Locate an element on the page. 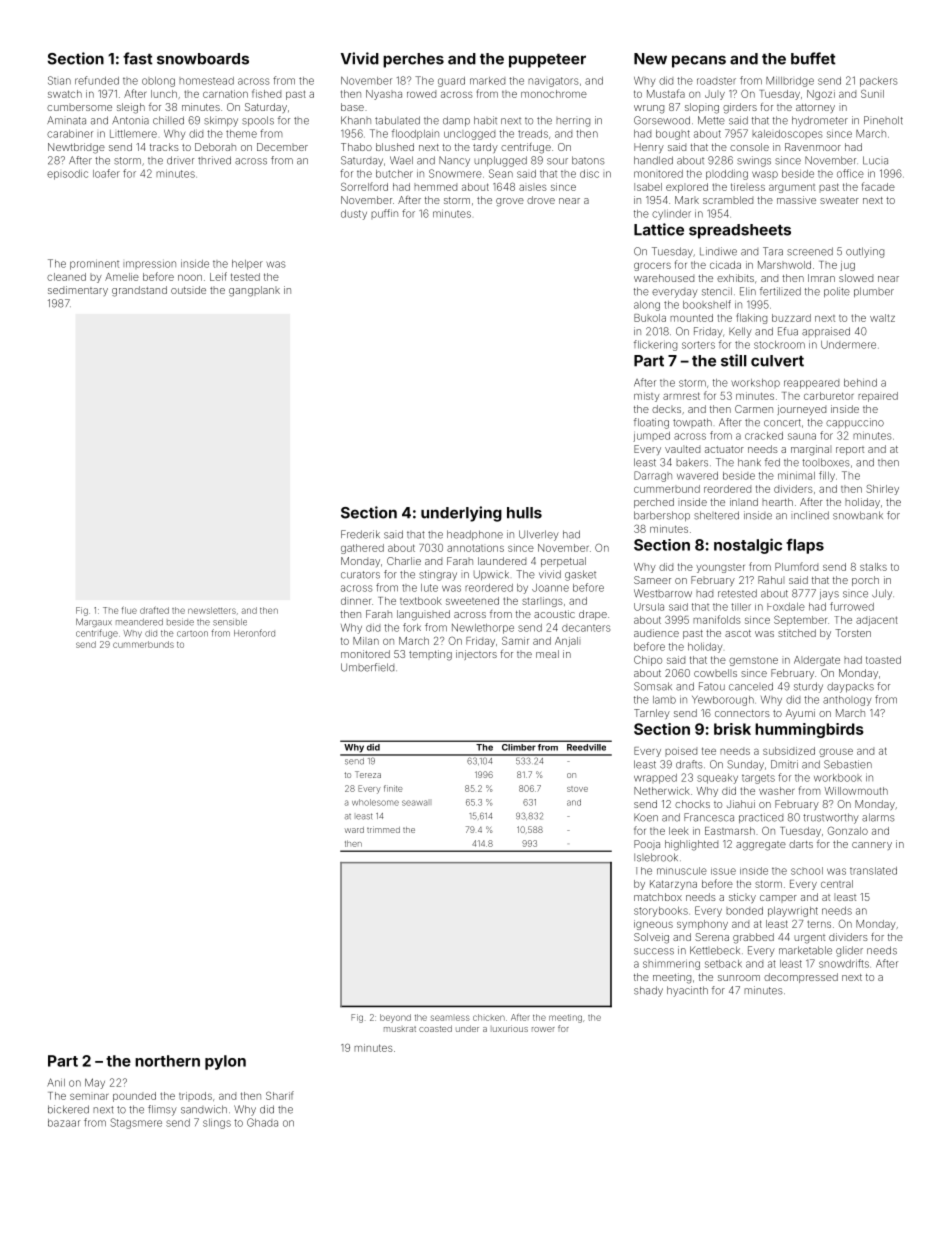 Image resolution: width=952 pixels, height=1233 pixels. success is located at coordinates (654, 951).
